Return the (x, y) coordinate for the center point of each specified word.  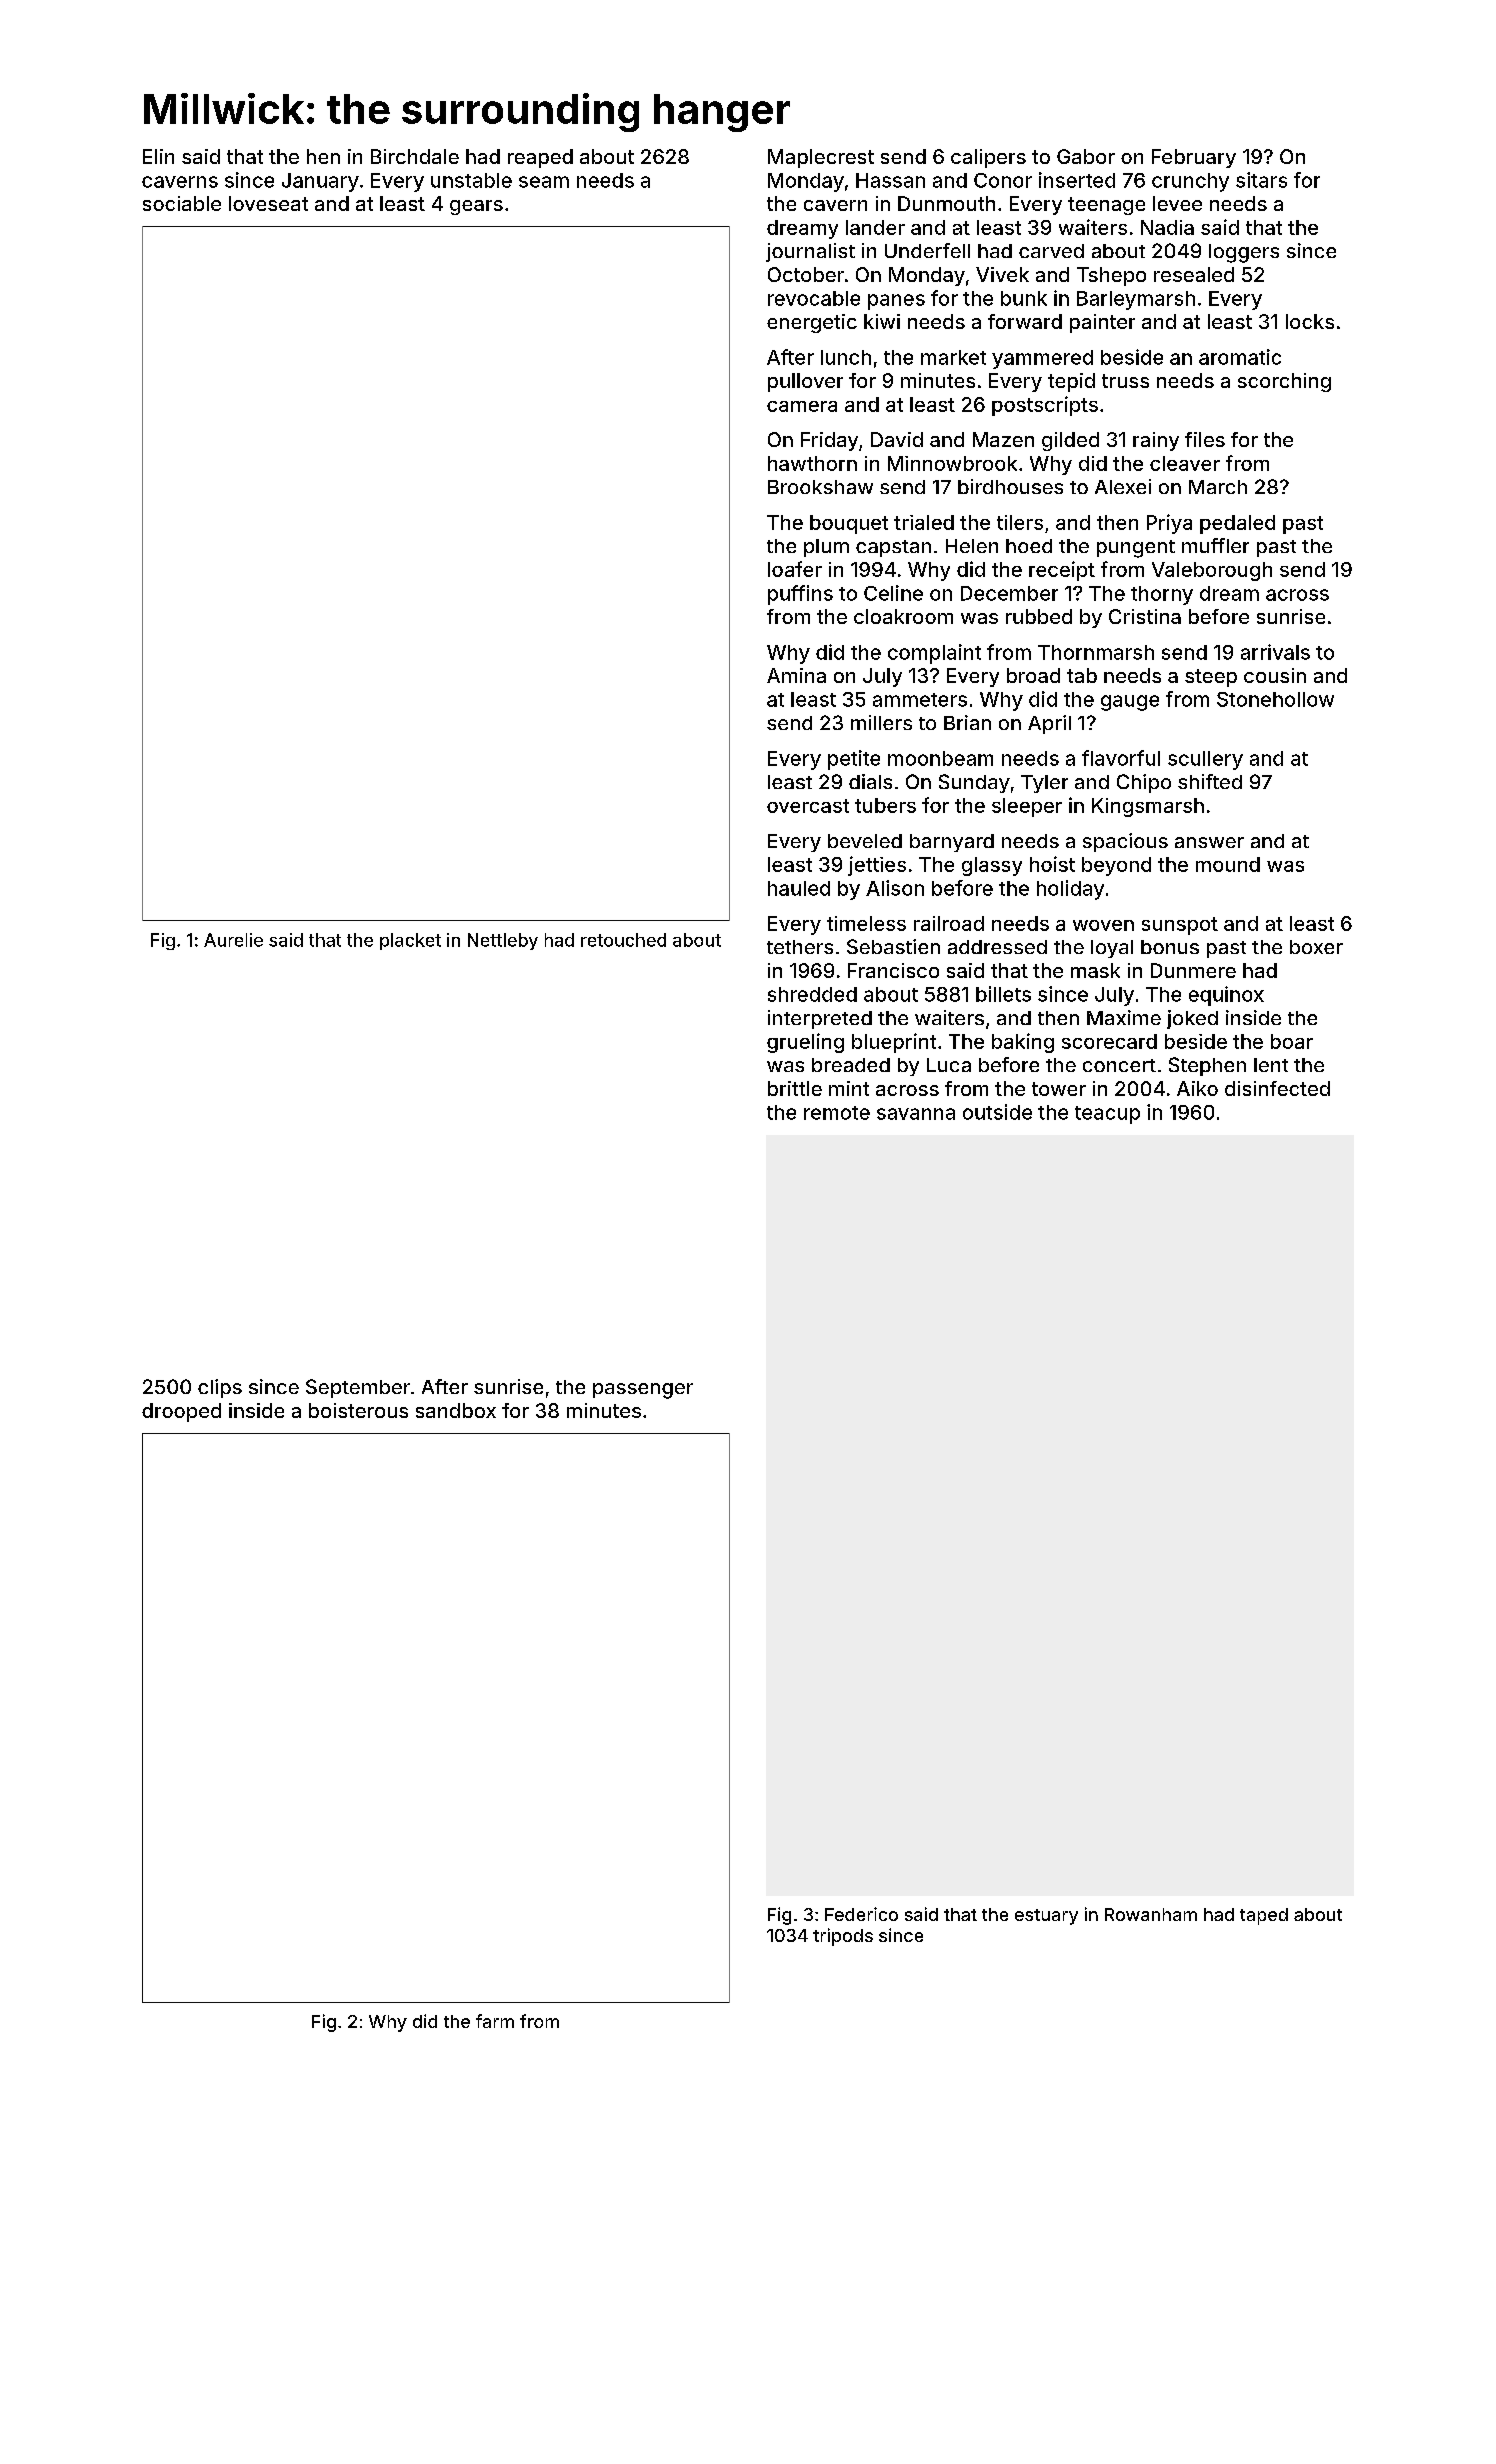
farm (495, 2021)
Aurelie (233, 940)
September (358, 1388)
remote (837, 1113)
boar (1292, 1041)
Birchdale (415, 156)
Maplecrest (821, 158)
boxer (1316, 947)
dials (870, 781)
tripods (843, 1937)
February (1194, 158)
